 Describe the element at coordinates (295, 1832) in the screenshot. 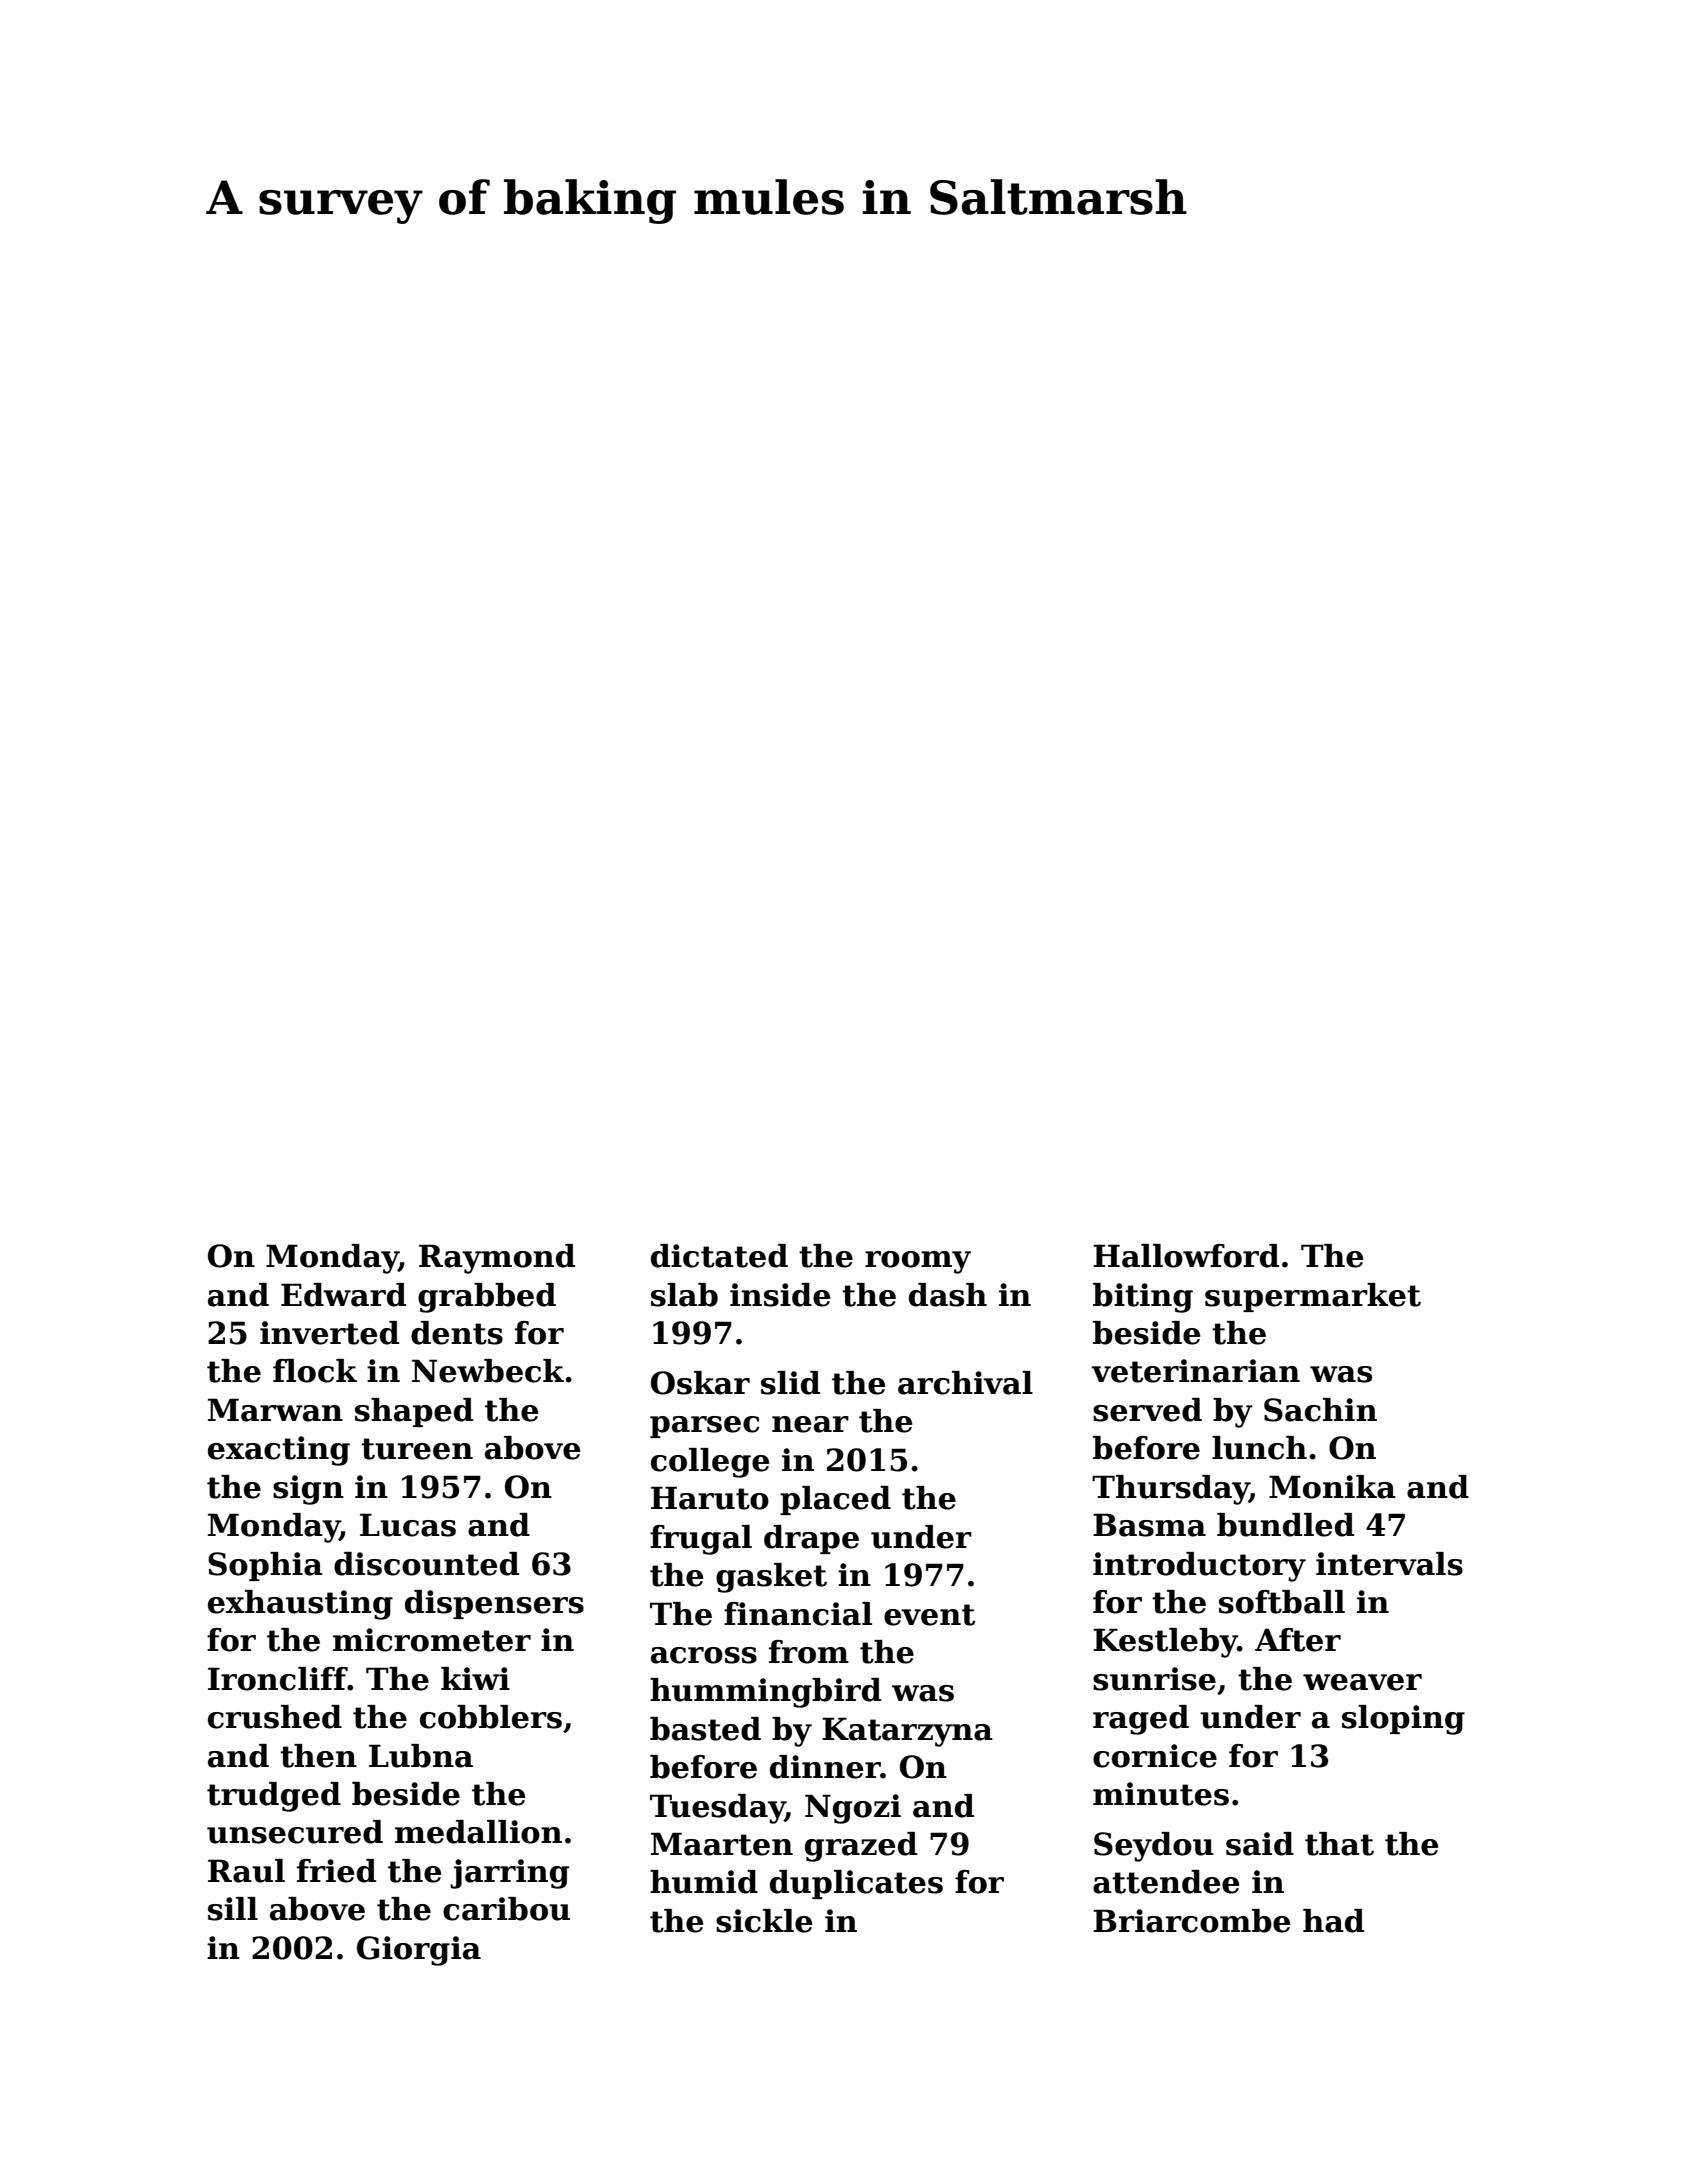

I see `unsecured` at that location.
